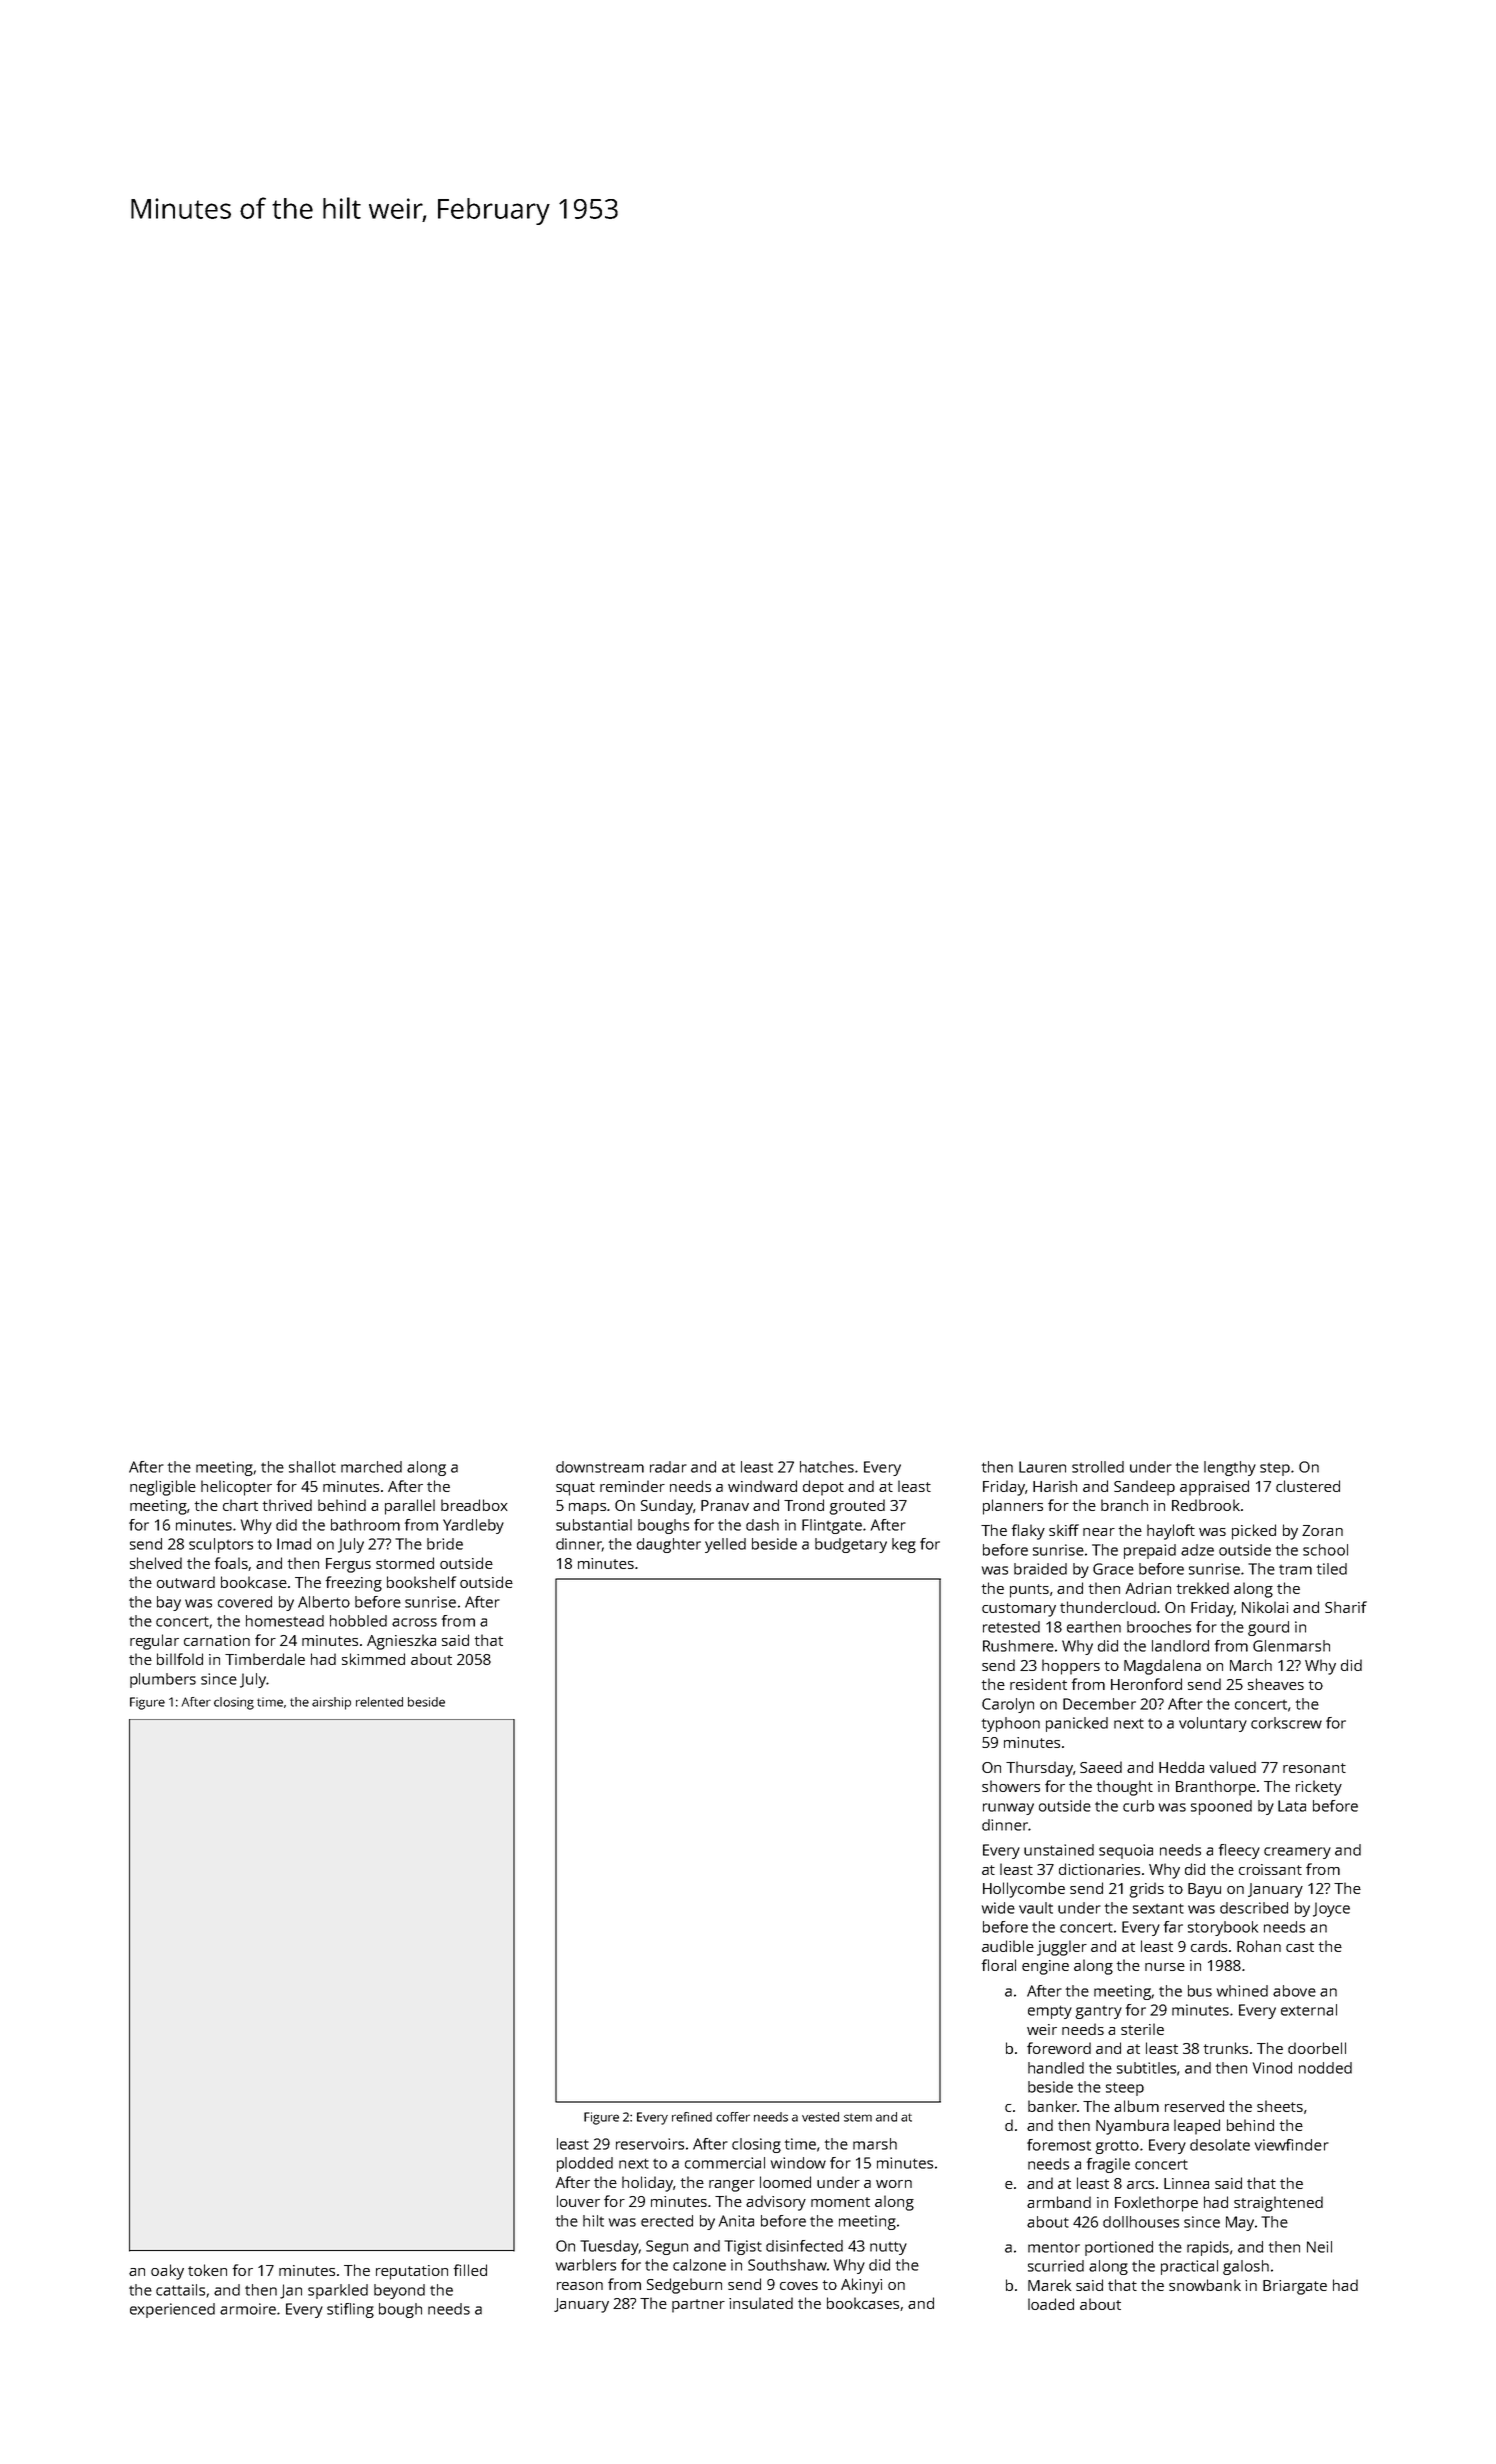 The height and width of the screenshot is (2464, 1496). What do you see at coordinates (1008, 1705) in the screenshot?
I see `Carolyn` at bounding box center [1008, 1705].
